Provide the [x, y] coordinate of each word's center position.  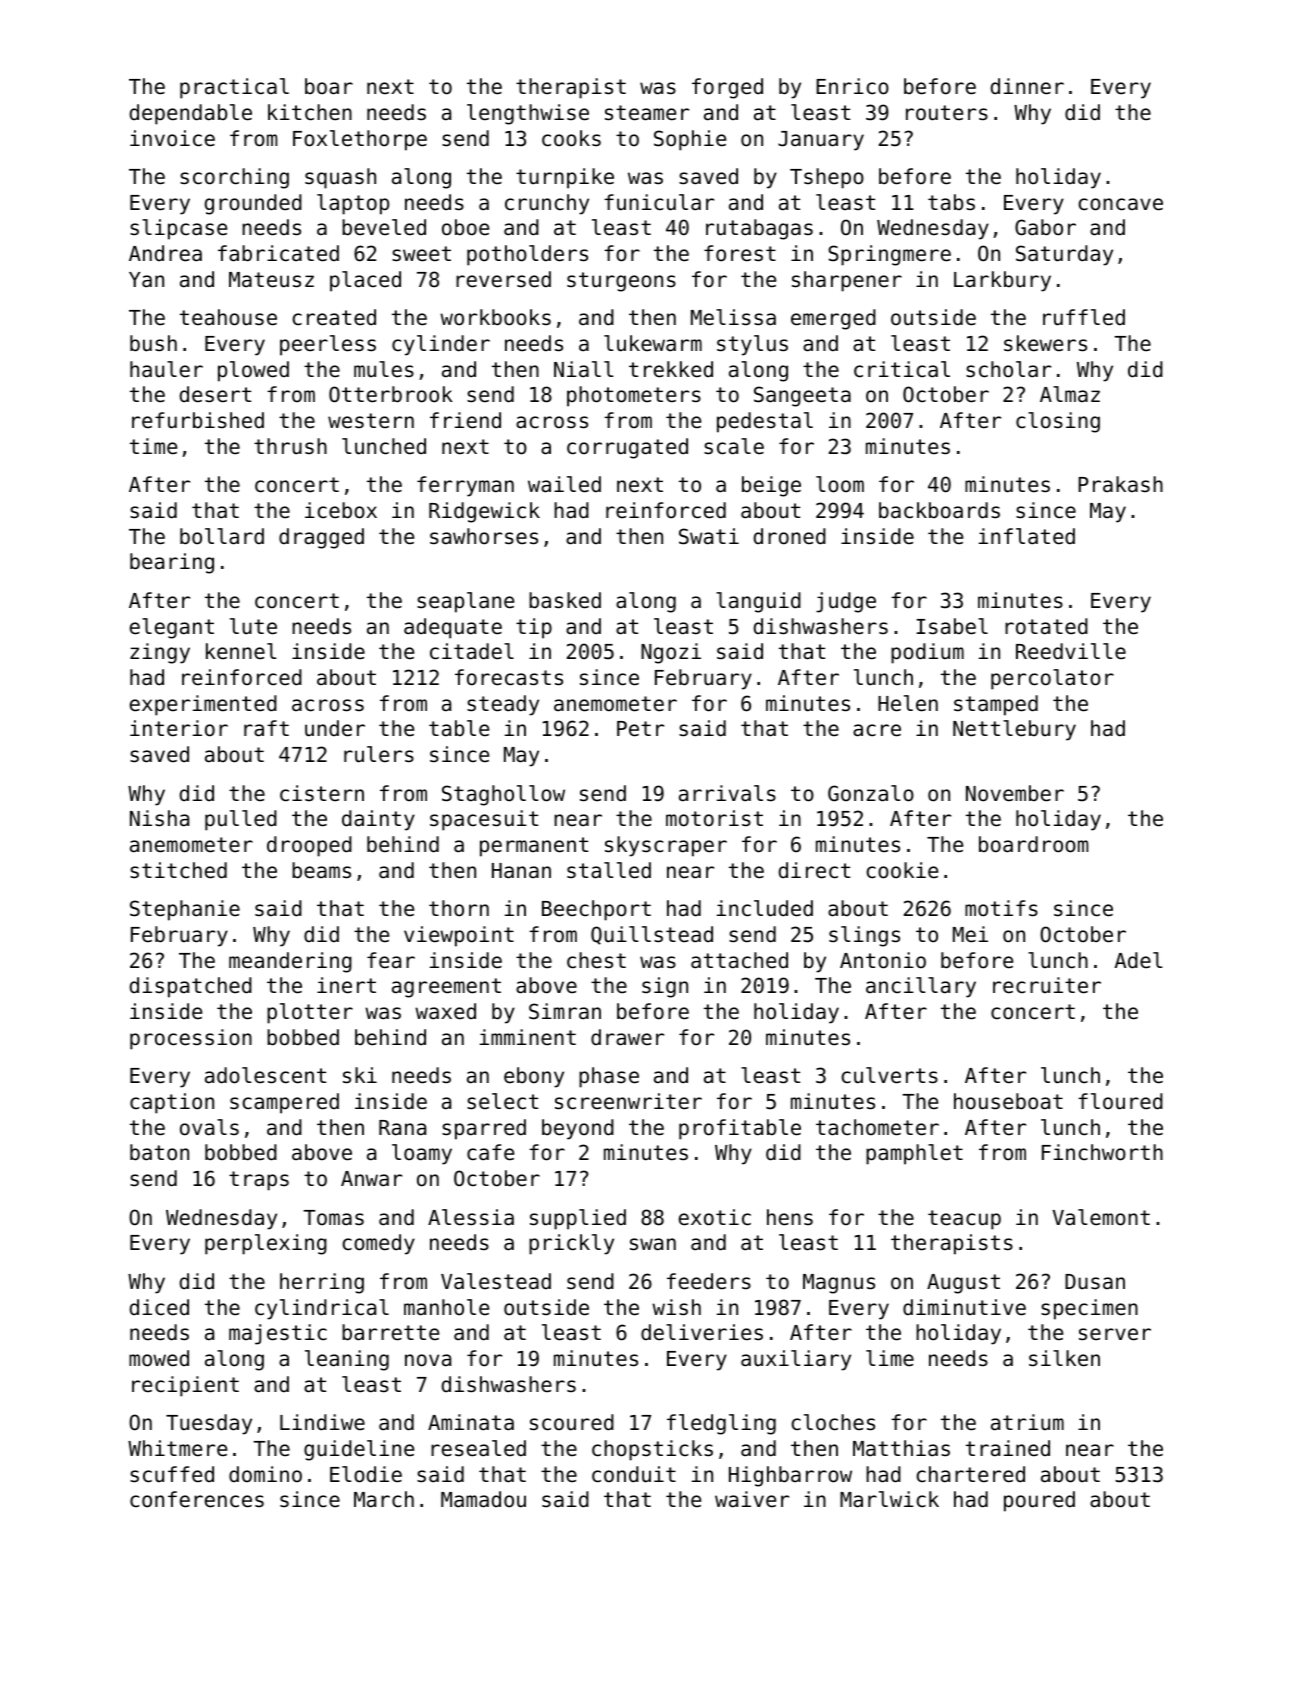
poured [1039, 1501]
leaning [347, 1360]
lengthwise [528, 114]
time [153, 446]
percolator [1052, 679]
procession [191, 1039]
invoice [172, 138]
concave [1120, 204]
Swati [709, 536]
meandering [290, 962]
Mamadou [483, 1499]
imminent [528, 1037]
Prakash [1120, 484]
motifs [1001, 908]
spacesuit [484, 820]
